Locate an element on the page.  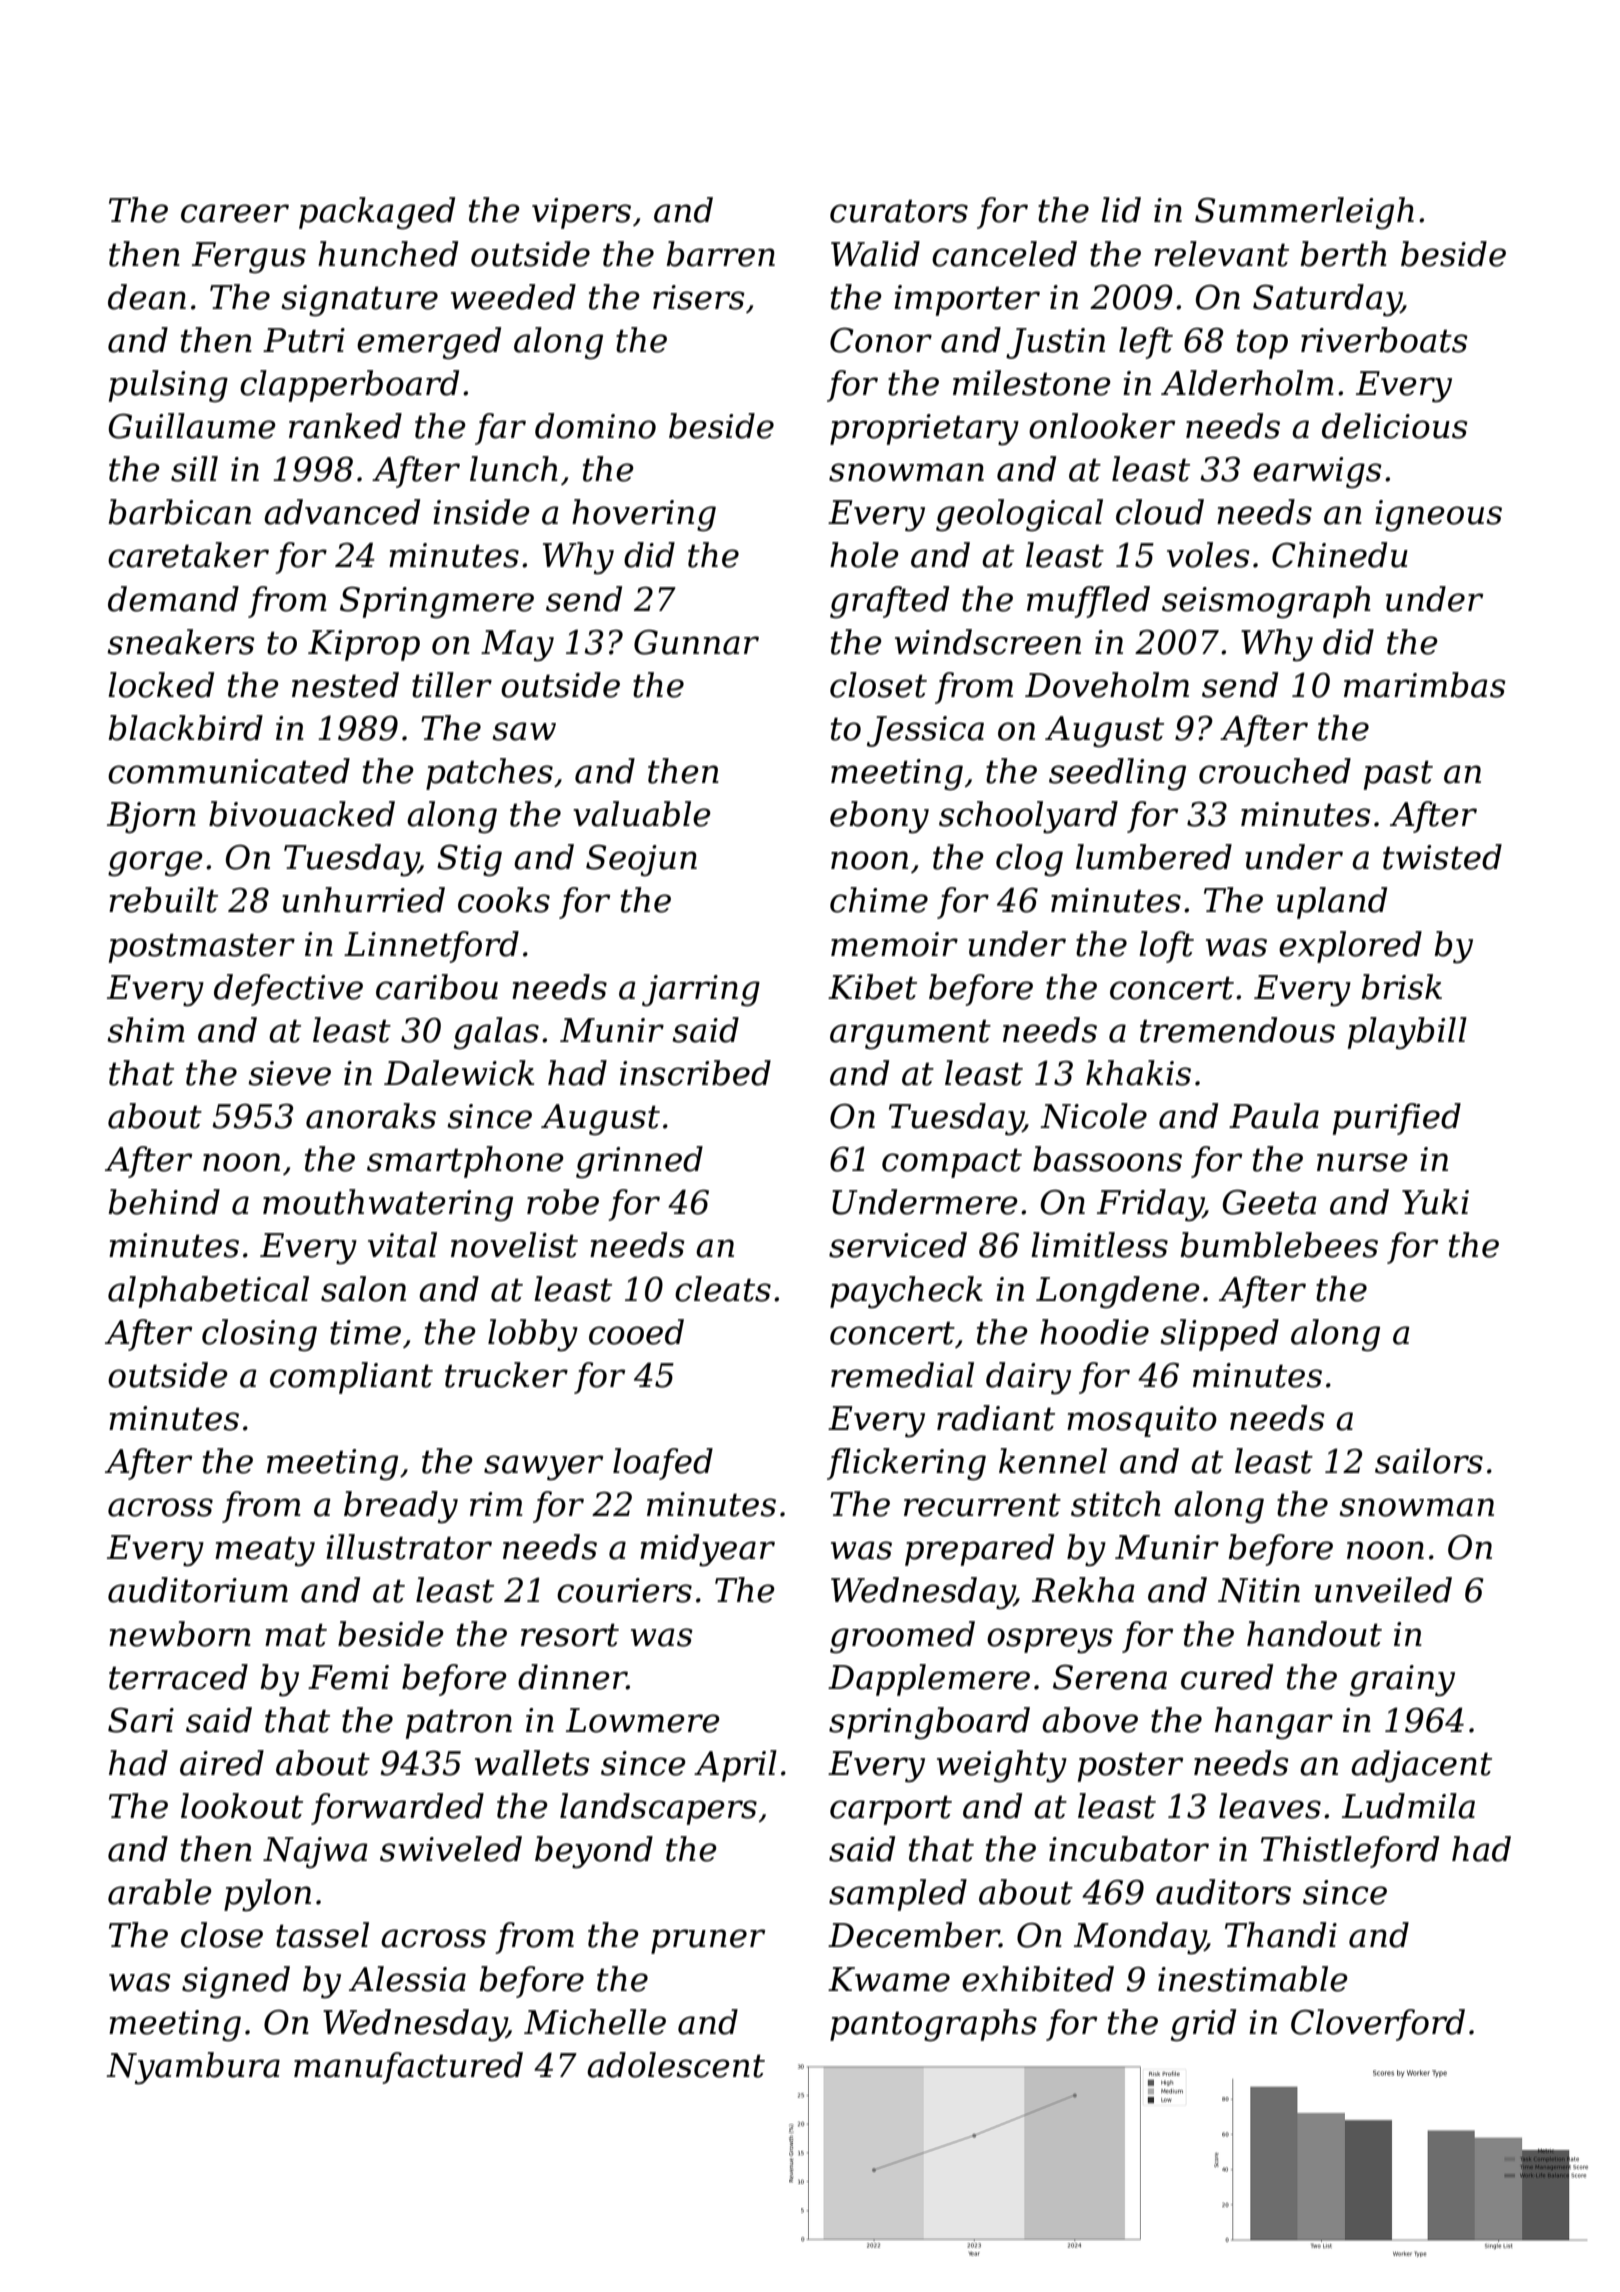
Summerleigh is located at coordinates (1304, 213).
